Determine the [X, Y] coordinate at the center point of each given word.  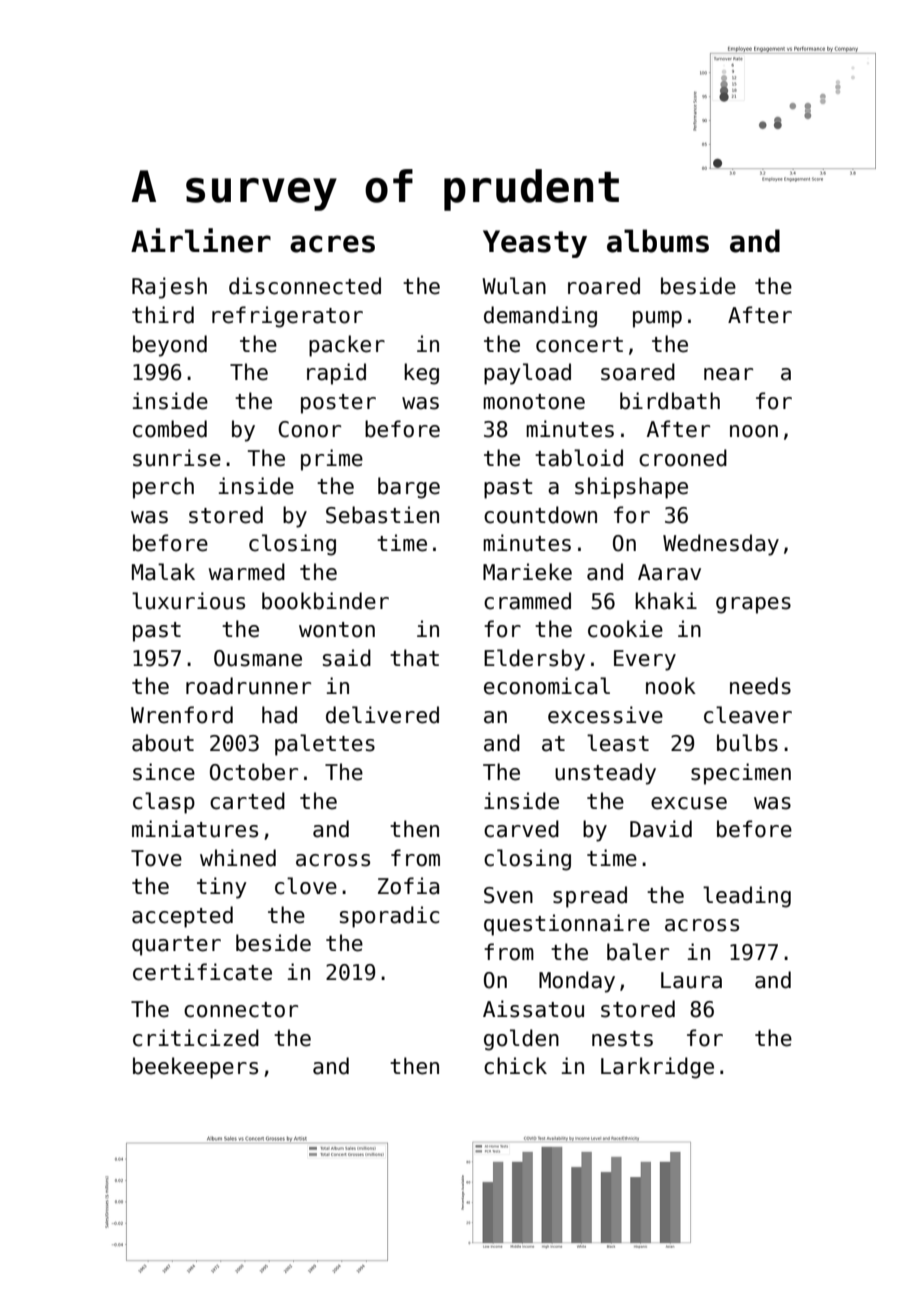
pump [657, 319]
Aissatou [533, 1009]
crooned [683, 458]
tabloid [579, 458]
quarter [176, 946]
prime [332, 460]
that [414, 658]
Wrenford [182, 715]
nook [671, 686]
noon [754, 431]
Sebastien [382, 515]
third [163, 315]
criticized [196, 1038]
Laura [691, 980]
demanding [540, 317]
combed [170, 429]
